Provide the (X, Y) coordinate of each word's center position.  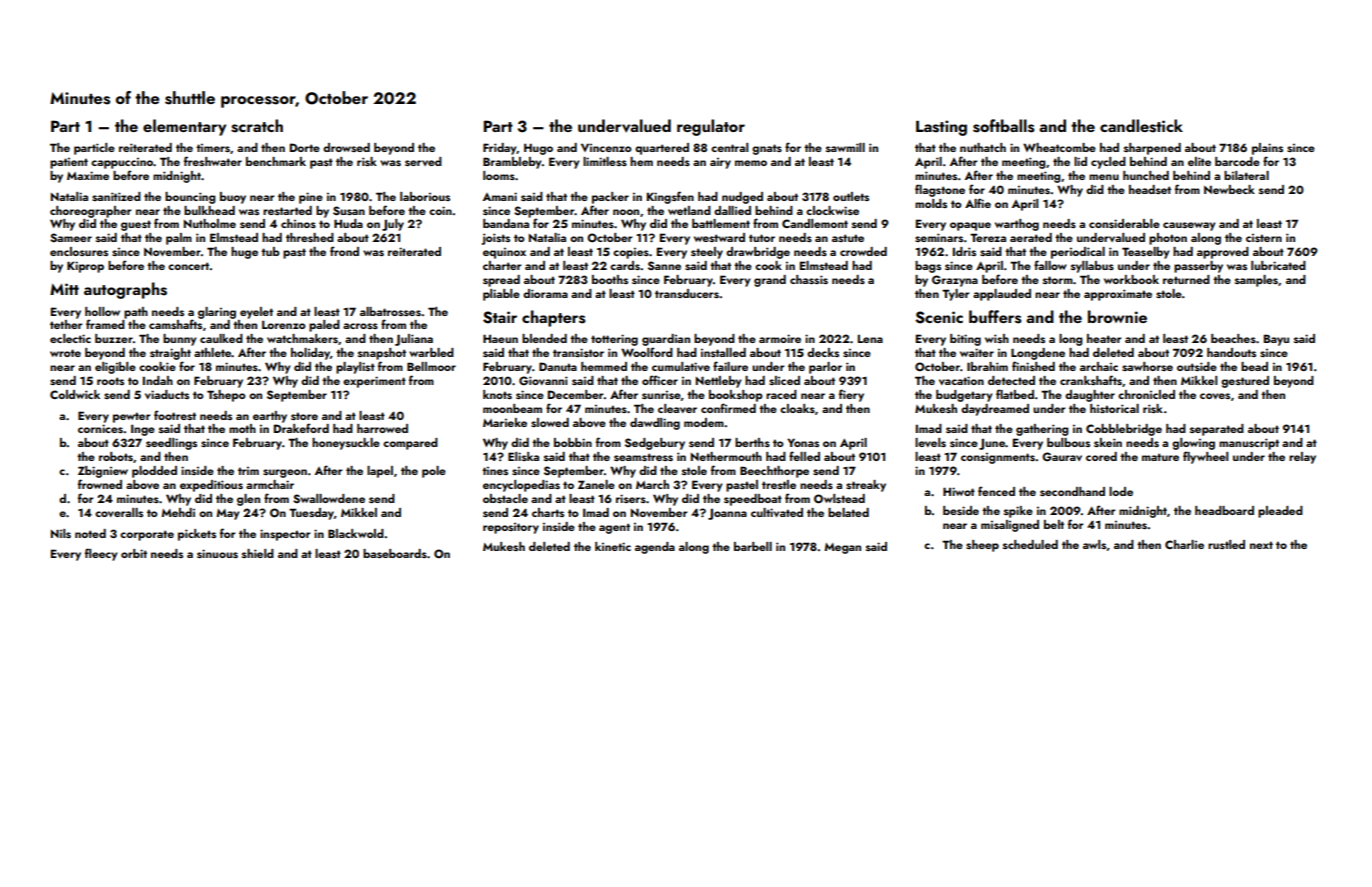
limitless (605, 161)
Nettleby (719, 382)
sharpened (1152, 149)
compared (410, 444)
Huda (348, 223)
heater (1104, 338)
